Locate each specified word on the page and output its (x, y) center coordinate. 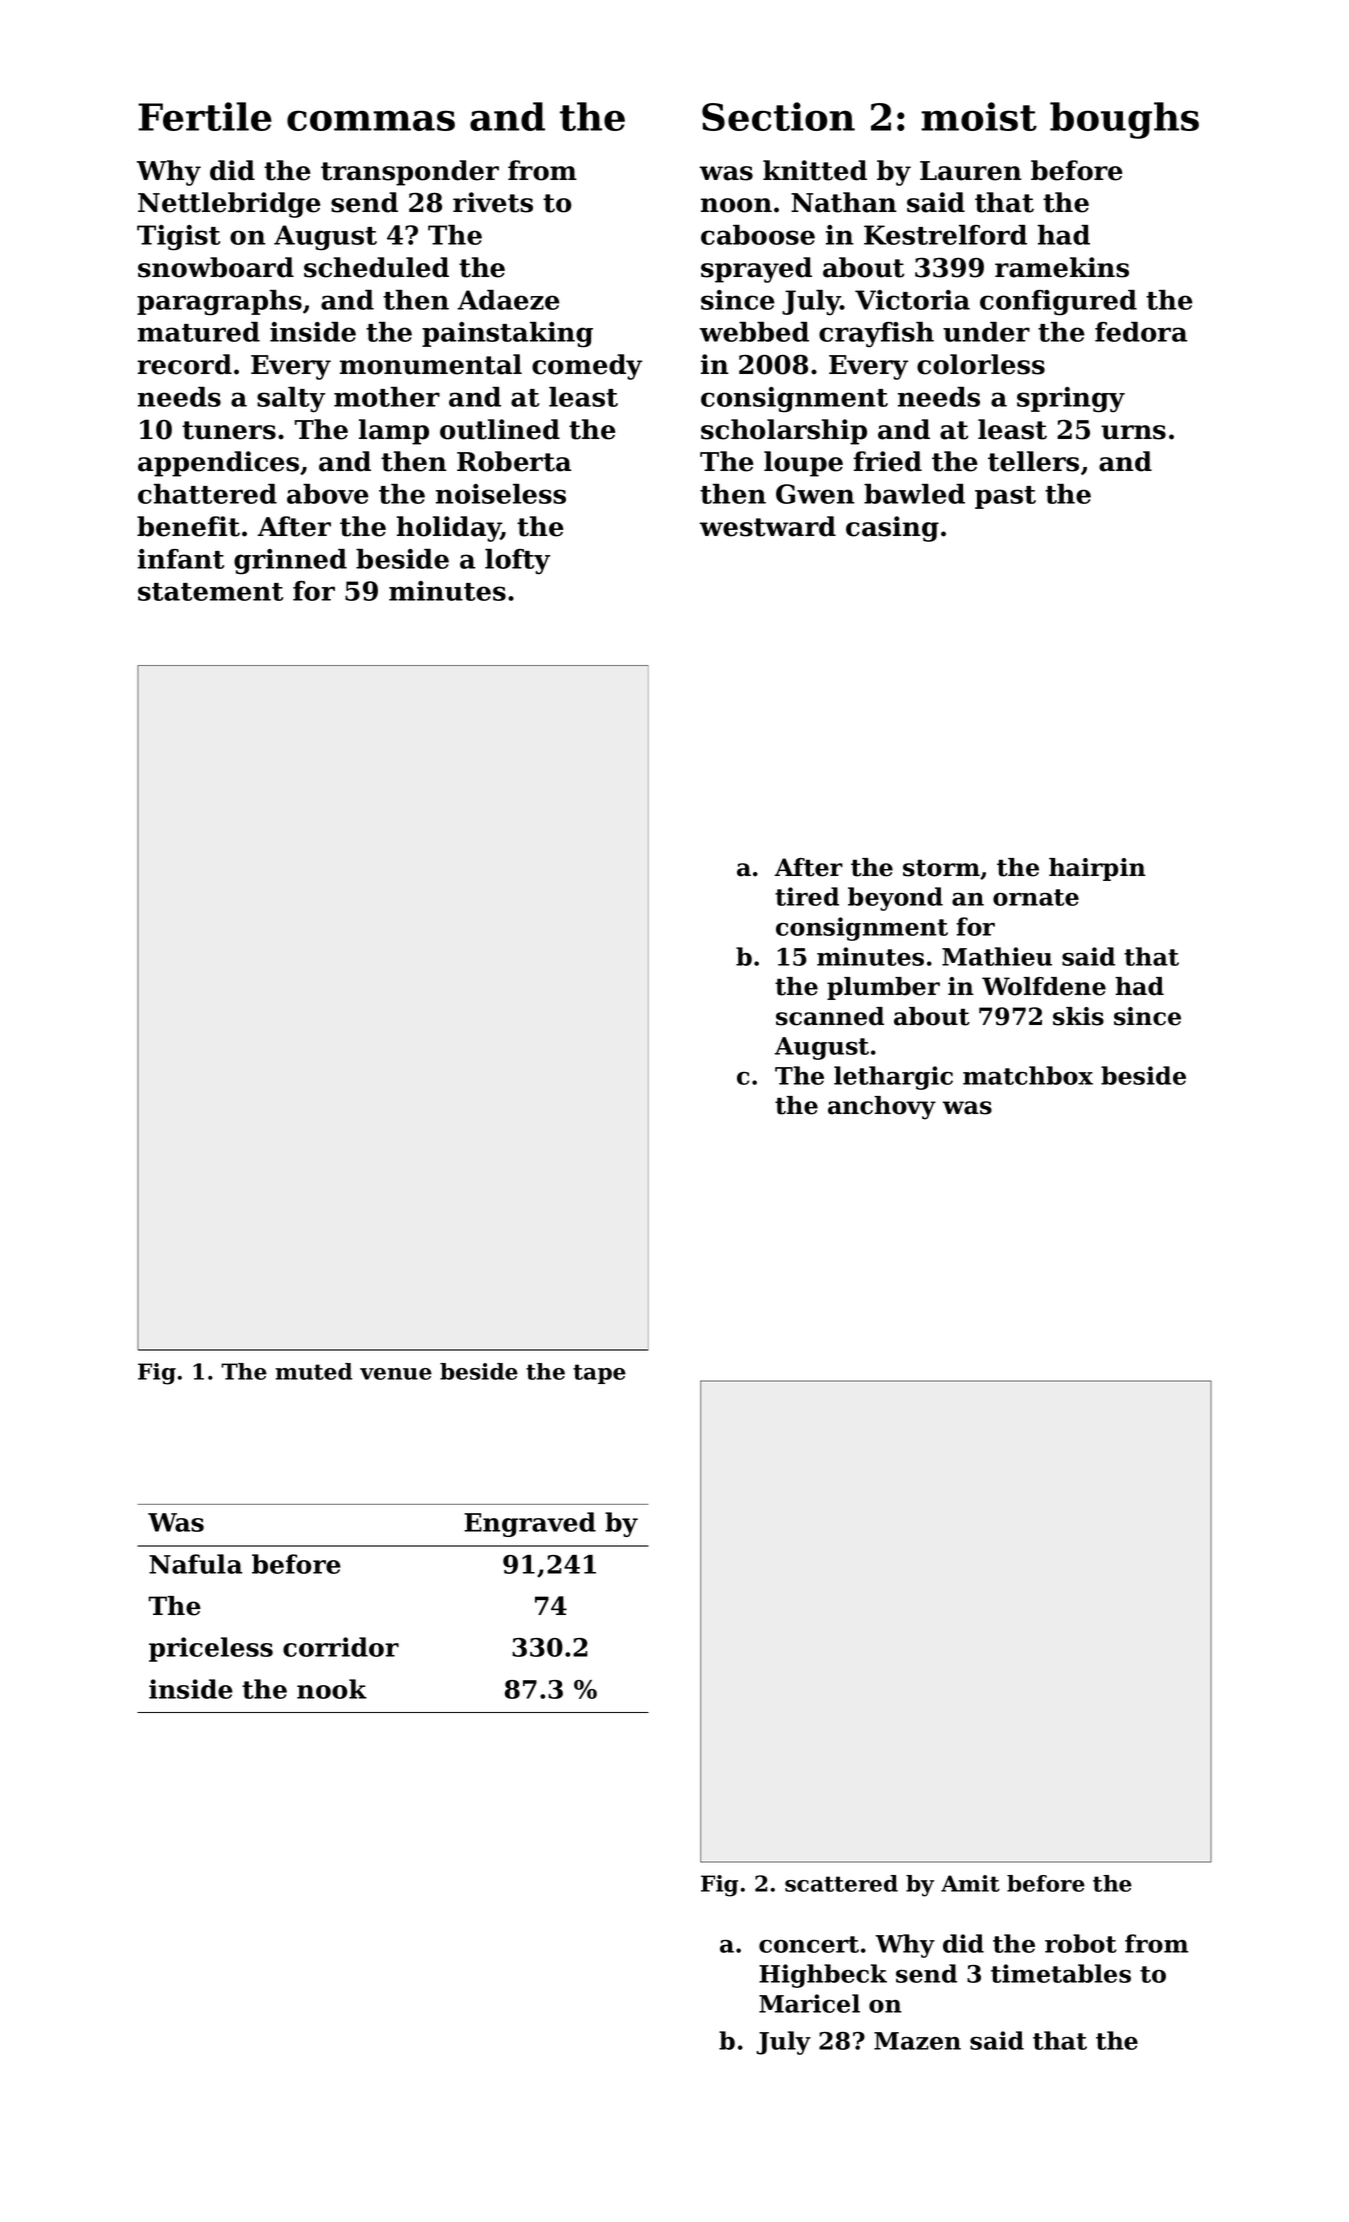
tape (599, 1374)
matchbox (1028, 1075)
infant (181, 559)
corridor (341, 1647)
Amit (970, 1883)
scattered (841, 1883)
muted (314, 1371)
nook (332, 1689)
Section (778, 116)
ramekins (1062, 267)
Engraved (530, 1524)
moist (979, 116)
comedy (587, 367)
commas (371, 120)
